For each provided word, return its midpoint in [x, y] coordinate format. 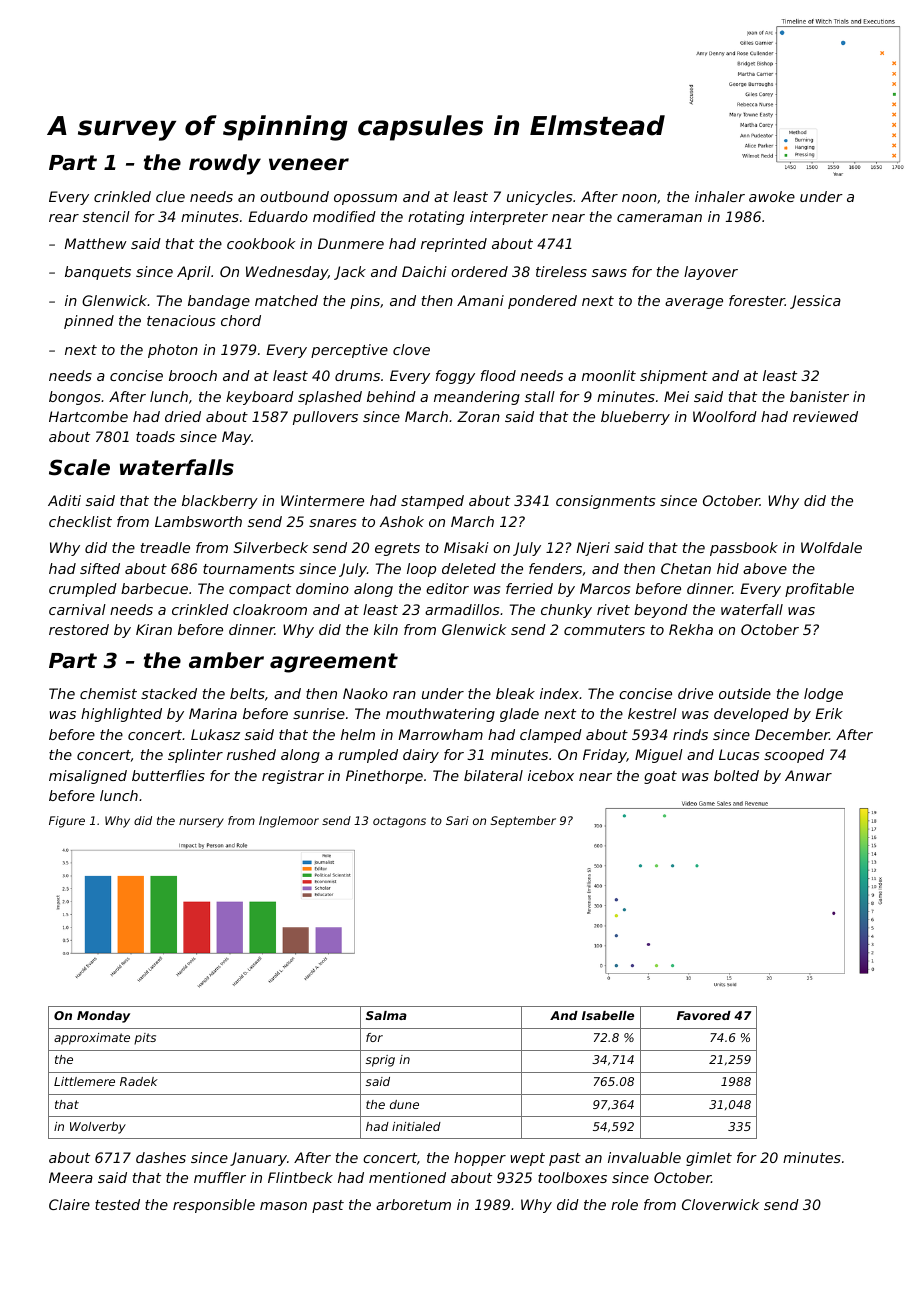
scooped [794, 756]
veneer [309, 164]
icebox [551, 775]
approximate [92, 1039]
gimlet [709, 1159]
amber [226, 660]
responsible [214, 1206]
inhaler [720, 196]
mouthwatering [440, 715]
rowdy [225, 164]
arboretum [413, 1204]
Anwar [808, 775]
